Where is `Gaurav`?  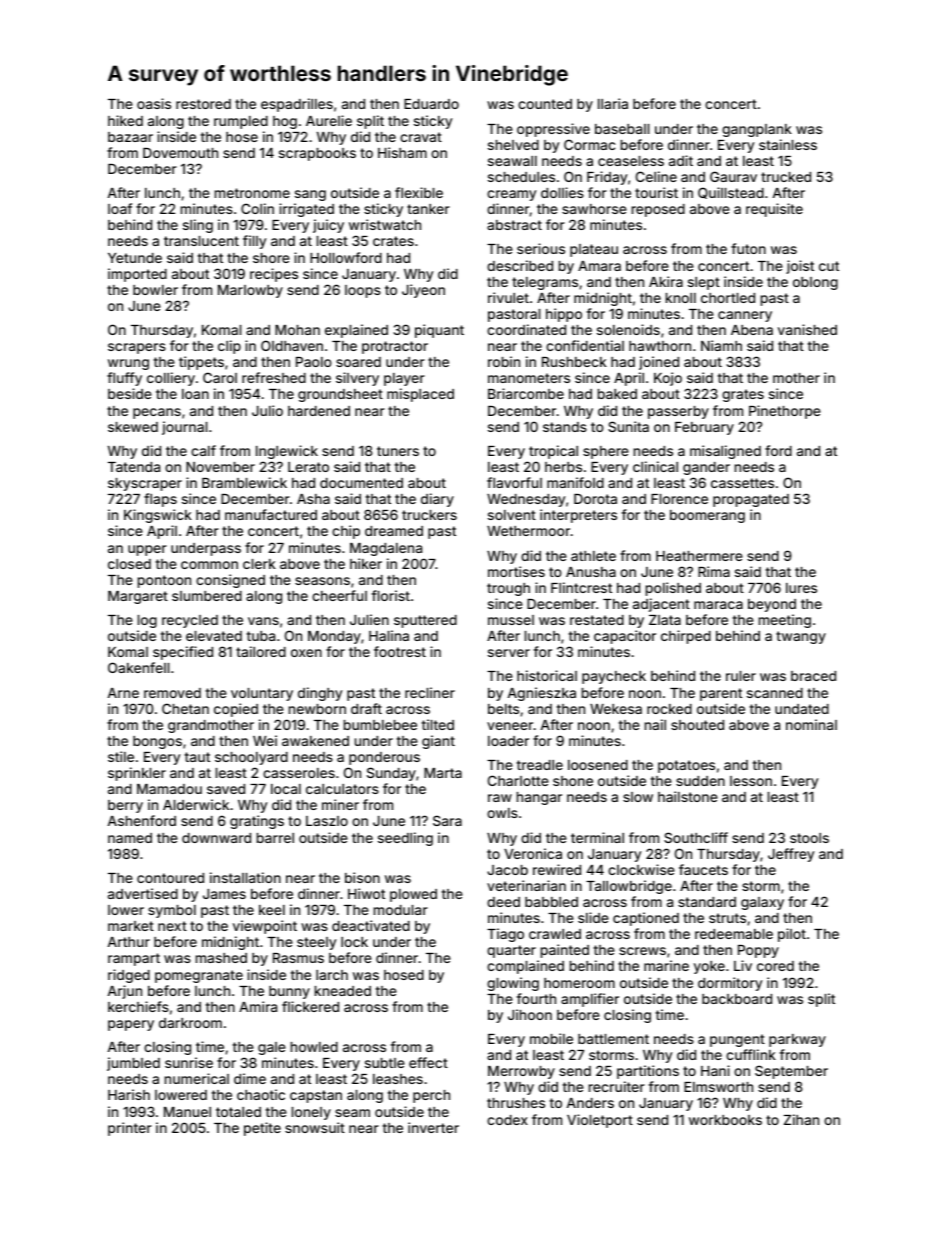 Gaurav is located at coordinates (733, 176).
